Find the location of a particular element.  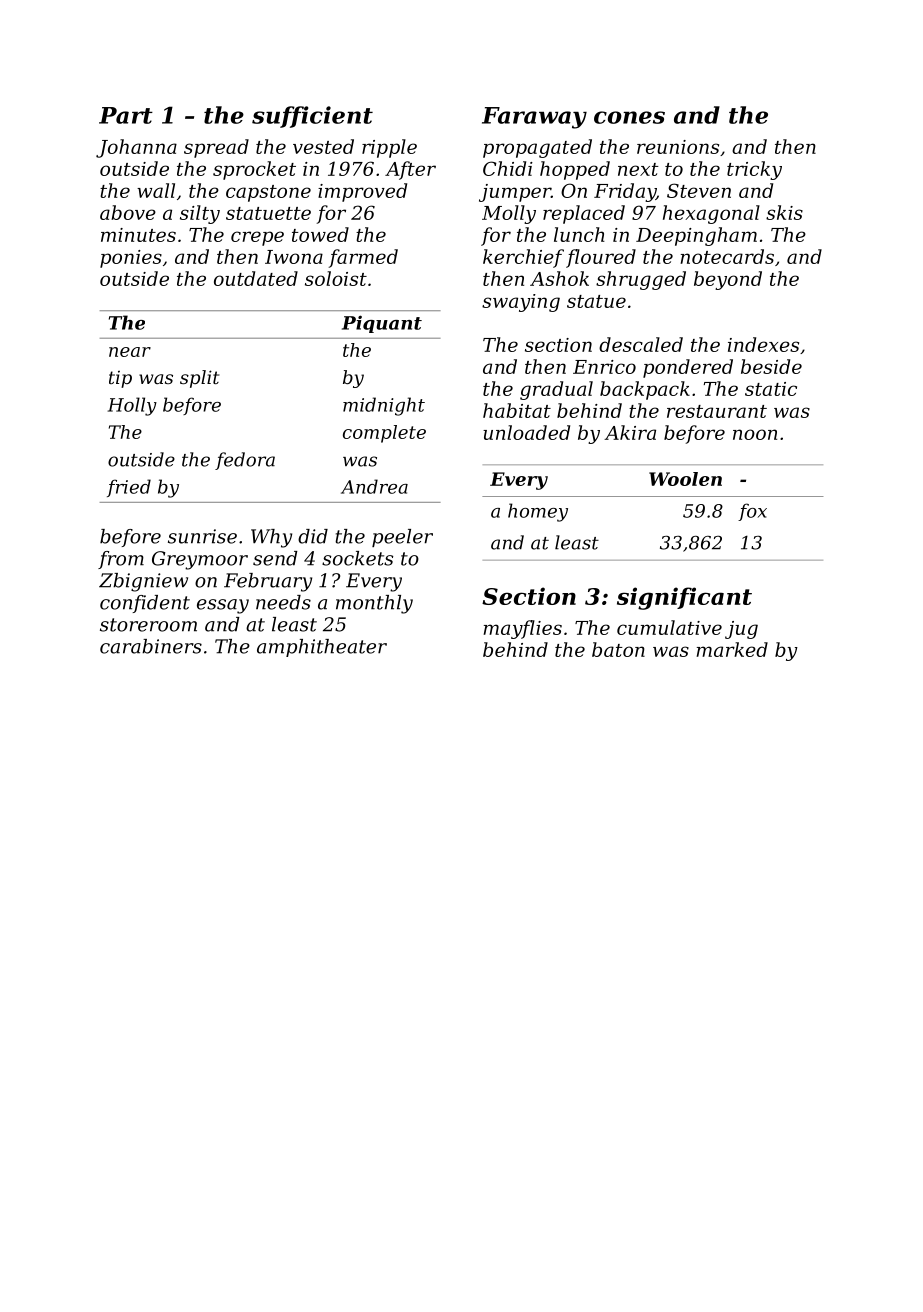

cones is located at coordinates (629, 117).
